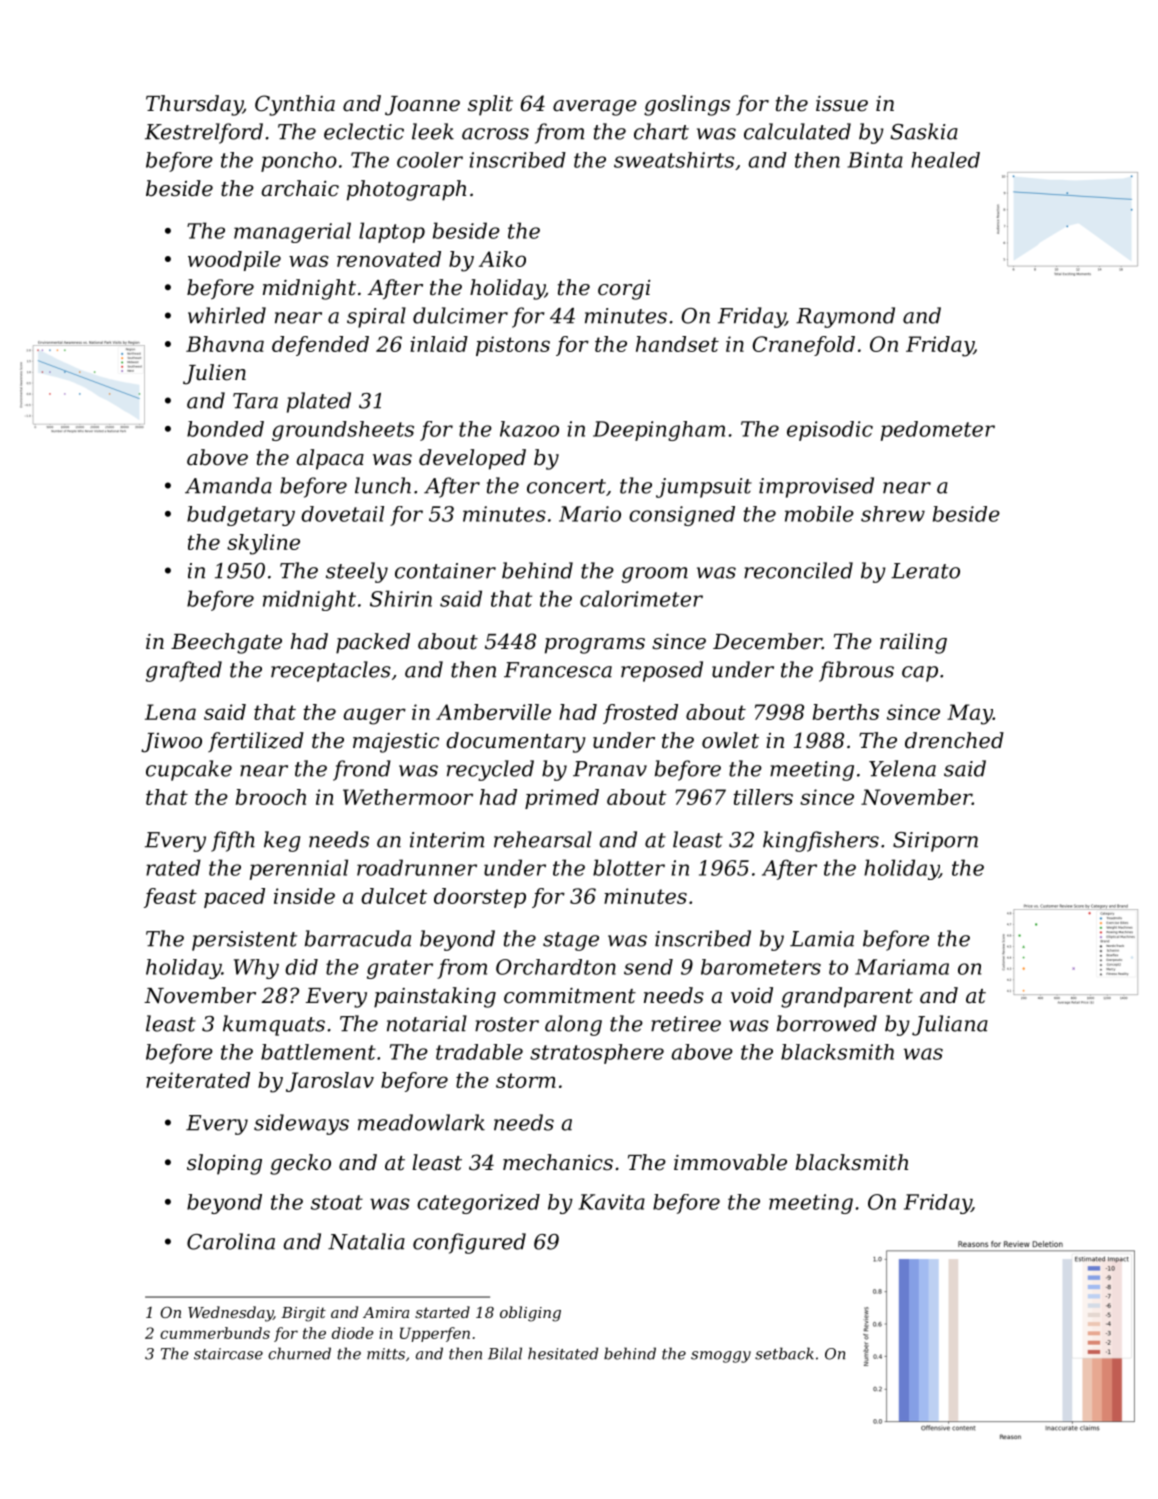 Image resolution: width=1158 pixels, height=1499 pixels. I want to click on fibrous, so click(856, 671).
